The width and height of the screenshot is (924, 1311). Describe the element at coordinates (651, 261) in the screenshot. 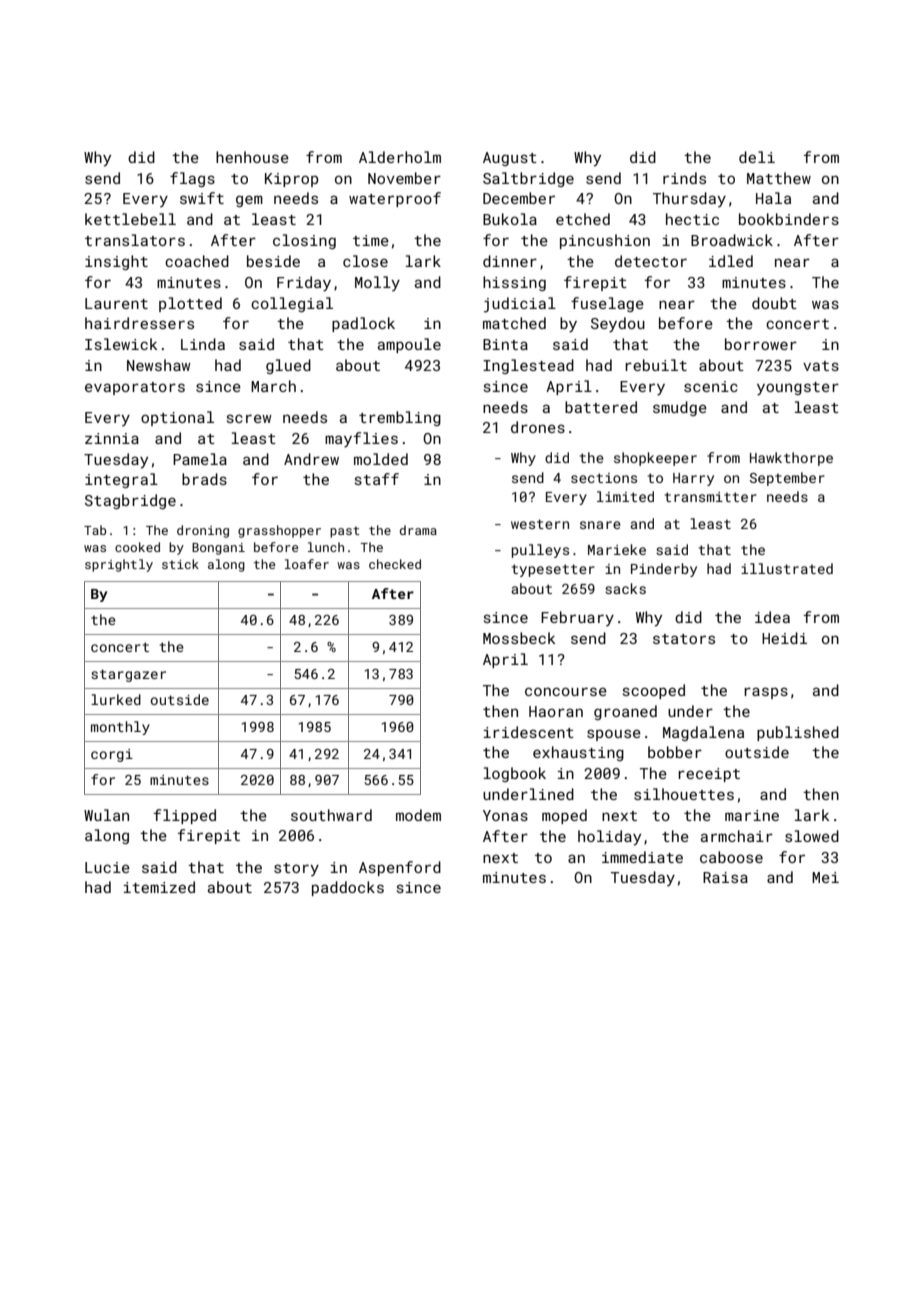

I see `detector` at that location.
